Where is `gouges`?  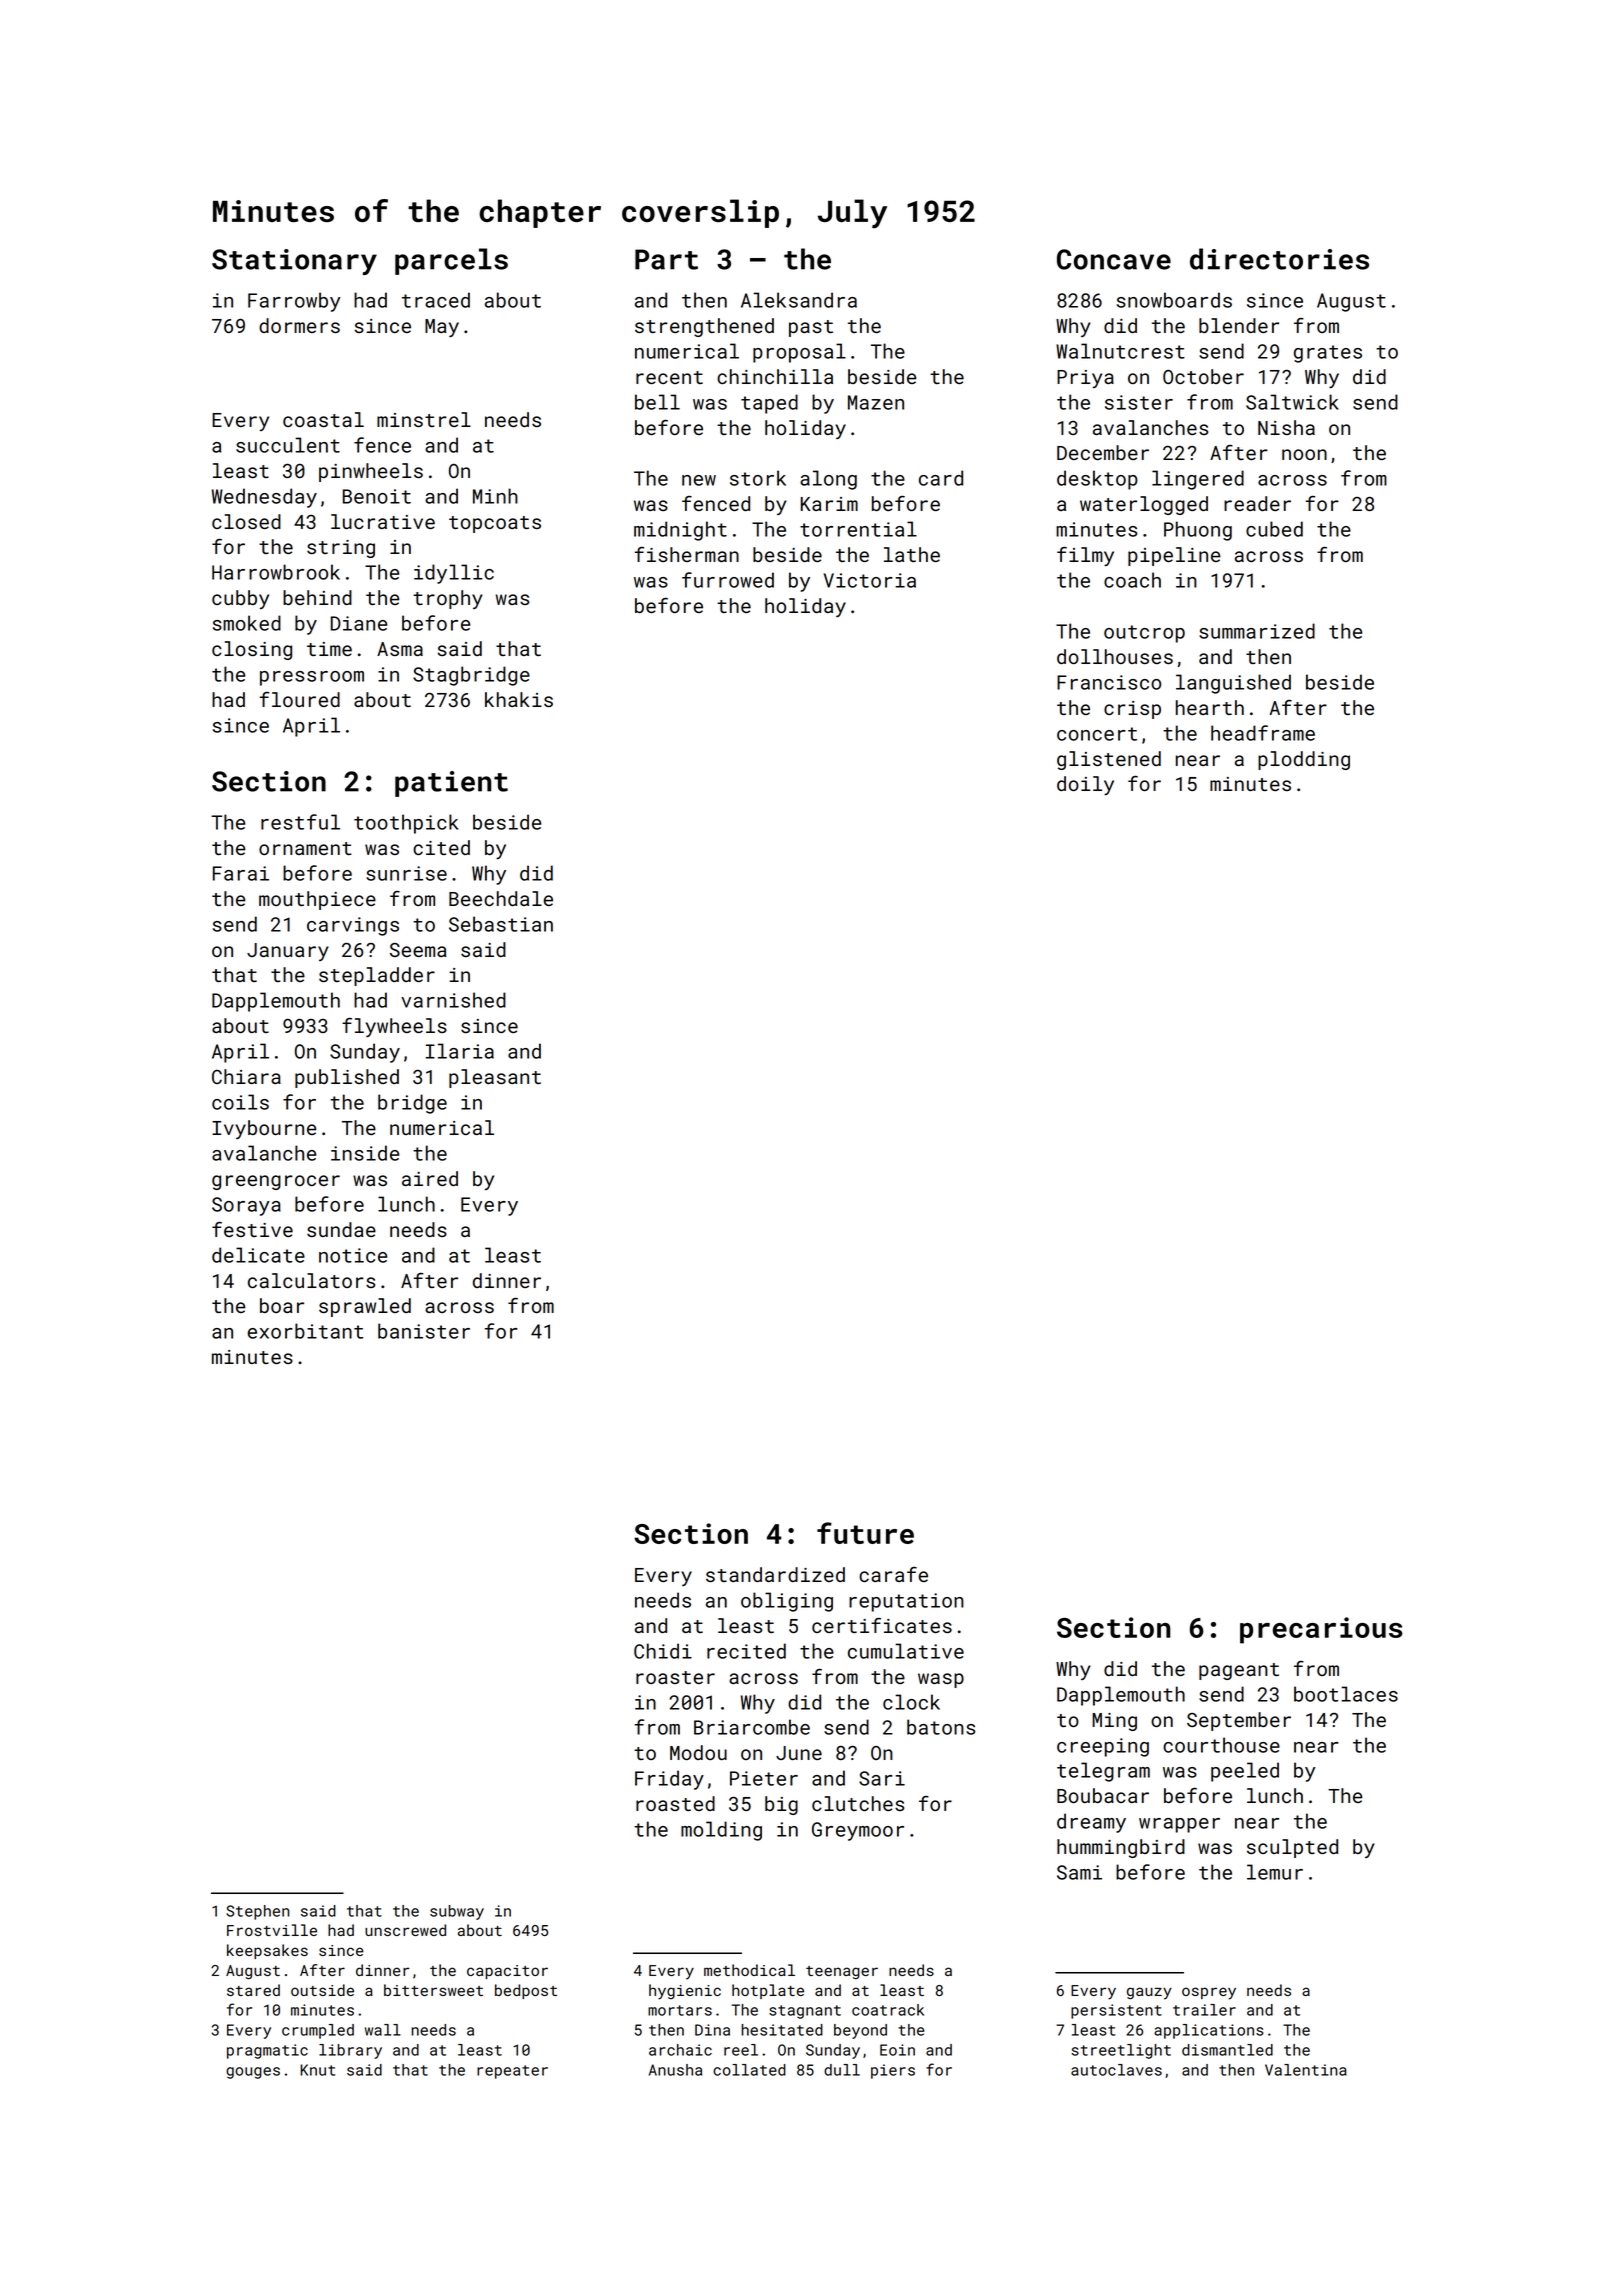
gouges is located at coordinates (253, 2073).
